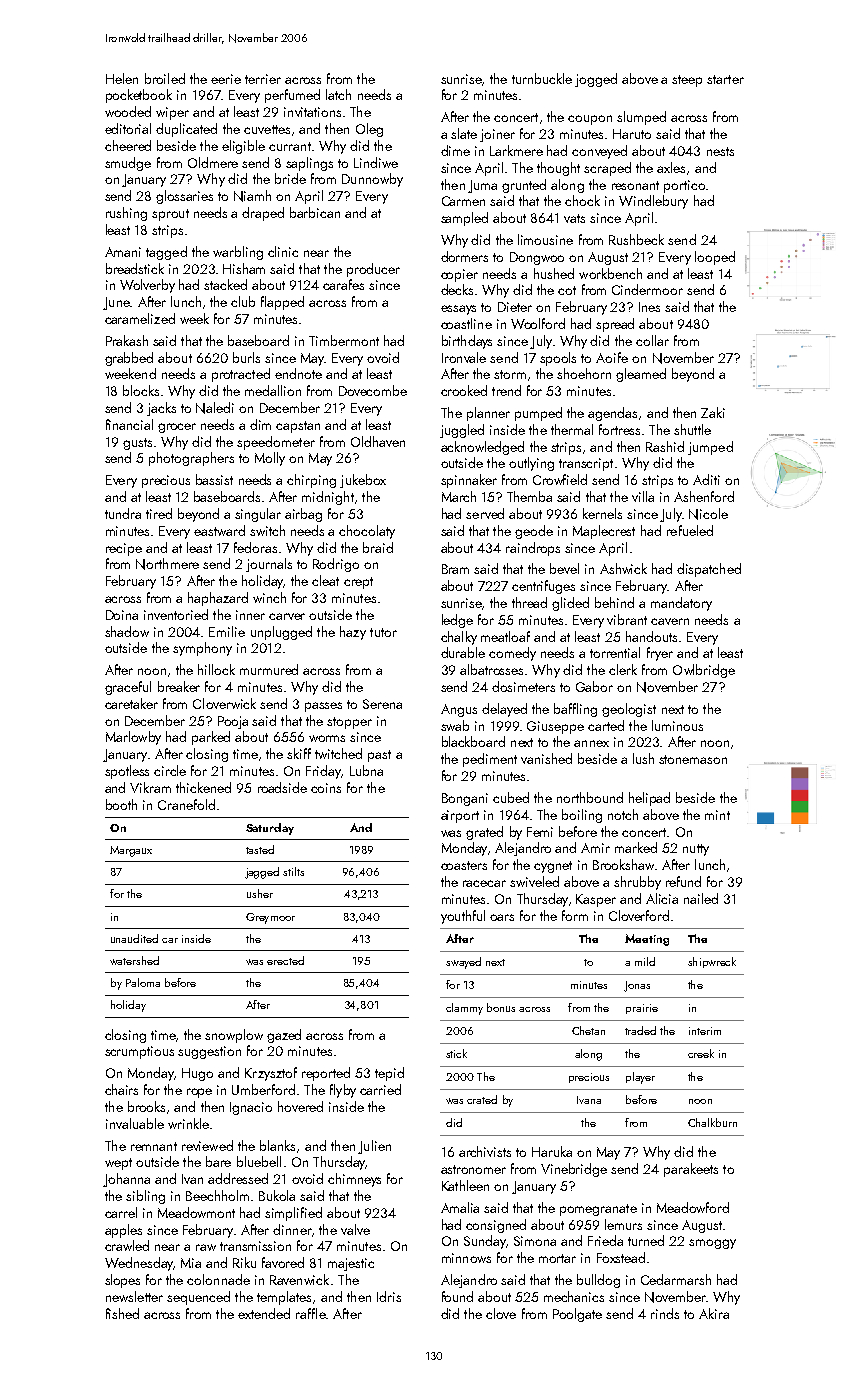 The height and width of the screenshot is (1400, 849). Describe the element at coordinates (665, 1313) in the screenshot. I see `rinds` at that location.
